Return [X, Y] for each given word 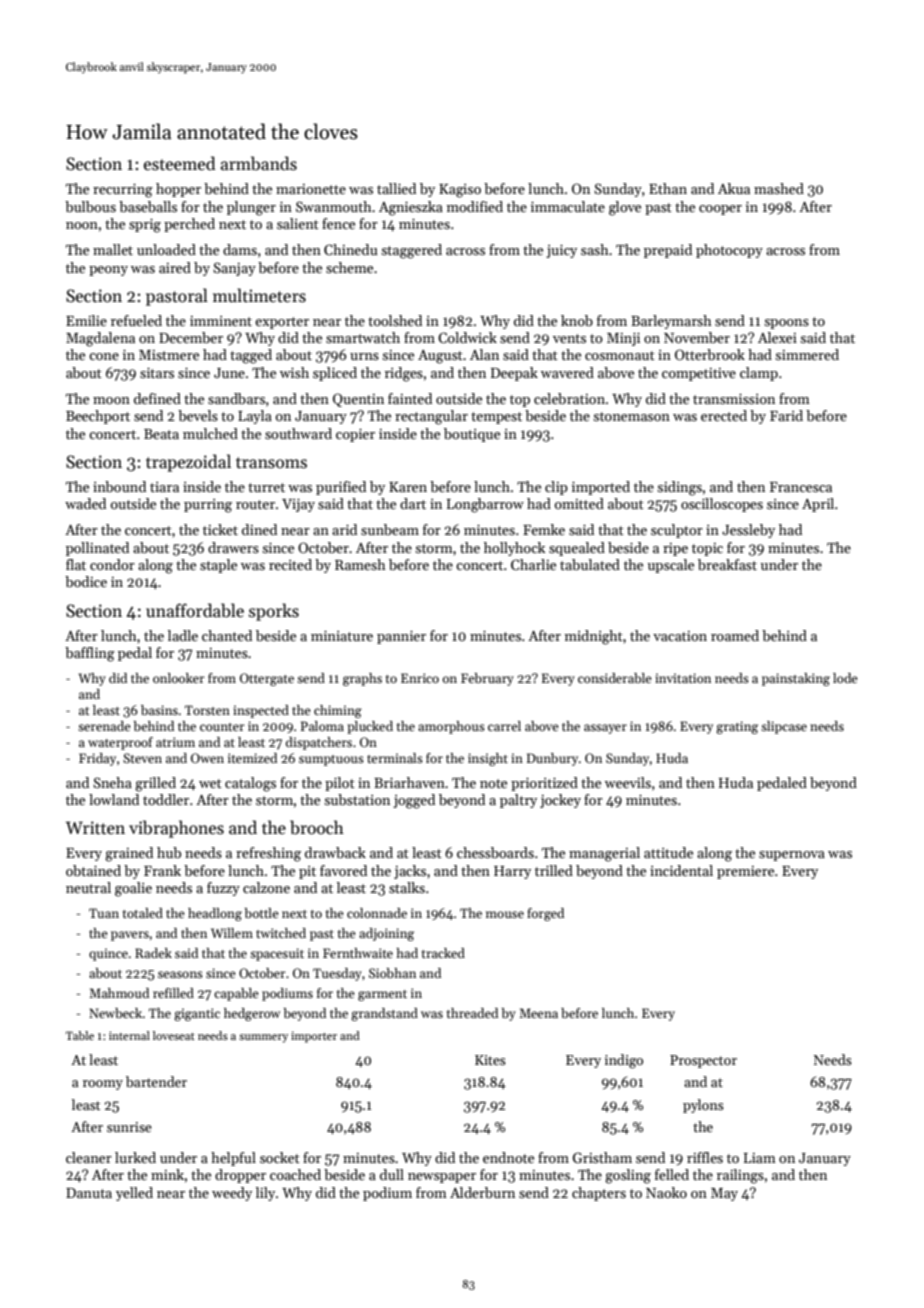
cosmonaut [620, 355]
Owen [207, 758]
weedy [232, 1194]
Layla [255, 417]
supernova [792, 856]
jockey [560, 801]
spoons [787, 324]
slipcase [784, 727]
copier [355, 435]
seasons [180, 974]
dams [240, 249]
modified [475, 206]
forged [545, 914]
